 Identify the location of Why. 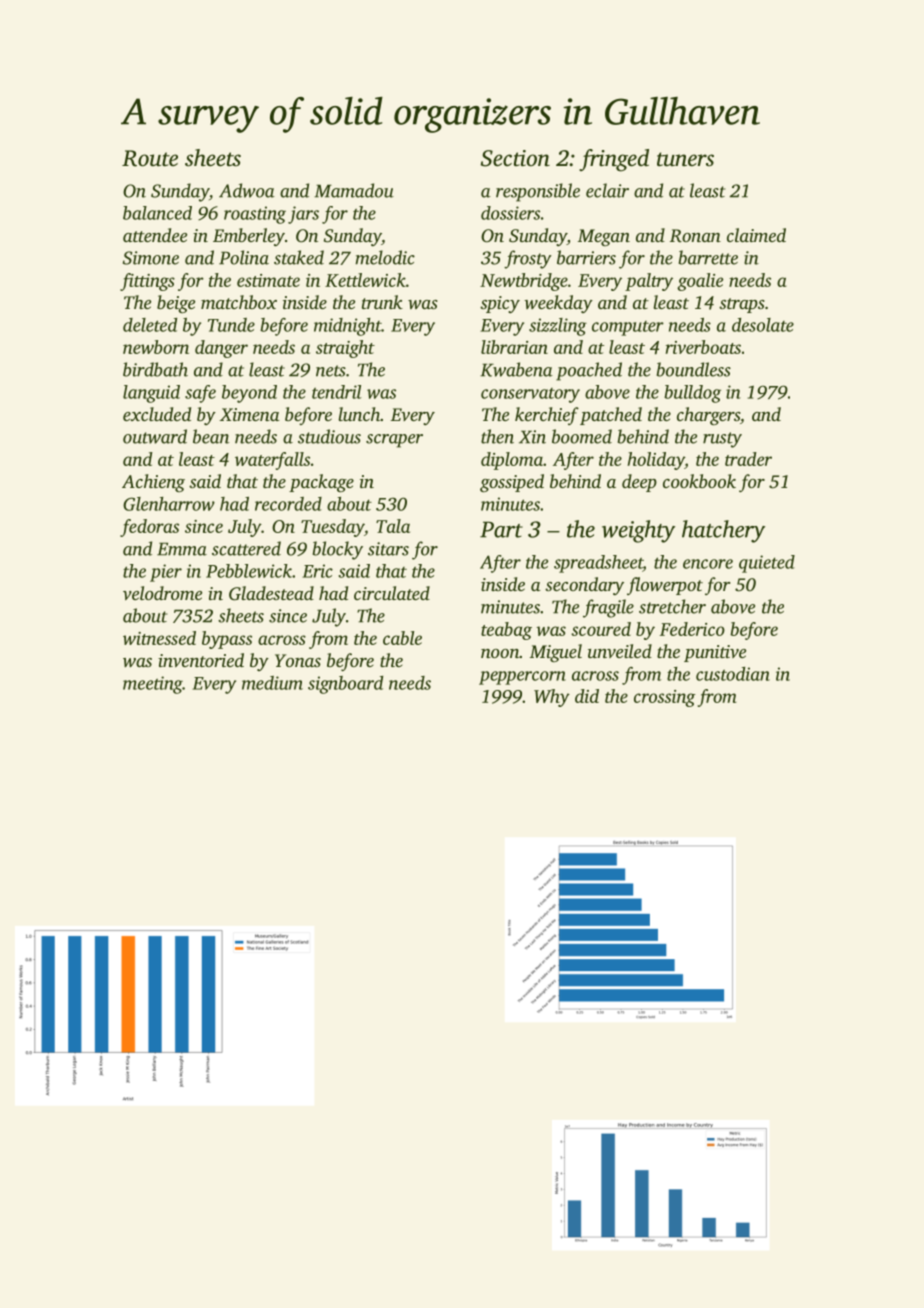
(552, 698).
